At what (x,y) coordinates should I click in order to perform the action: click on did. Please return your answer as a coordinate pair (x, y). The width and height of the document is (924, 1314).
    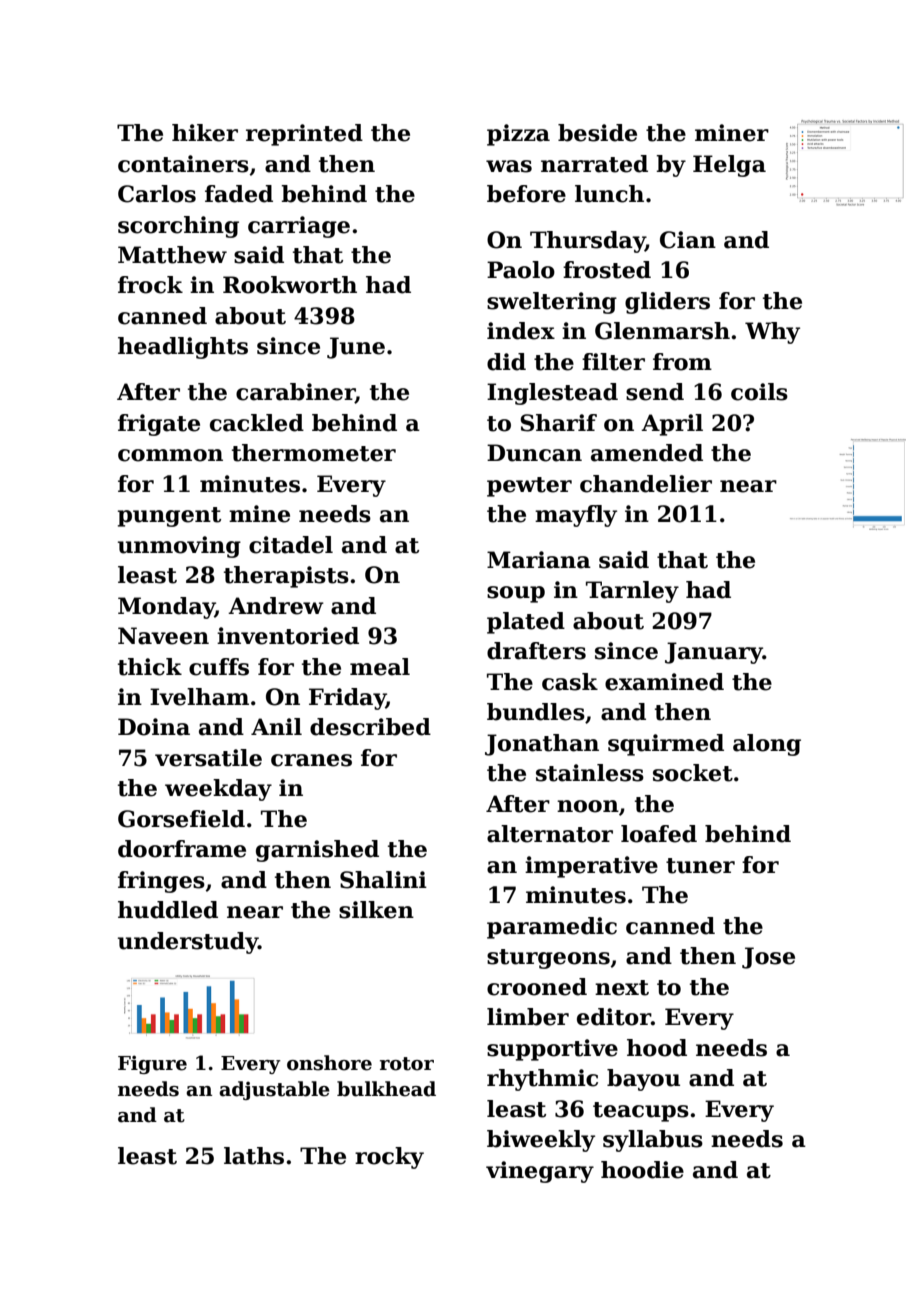
    Looking at the image, I should click on (506, 362).
